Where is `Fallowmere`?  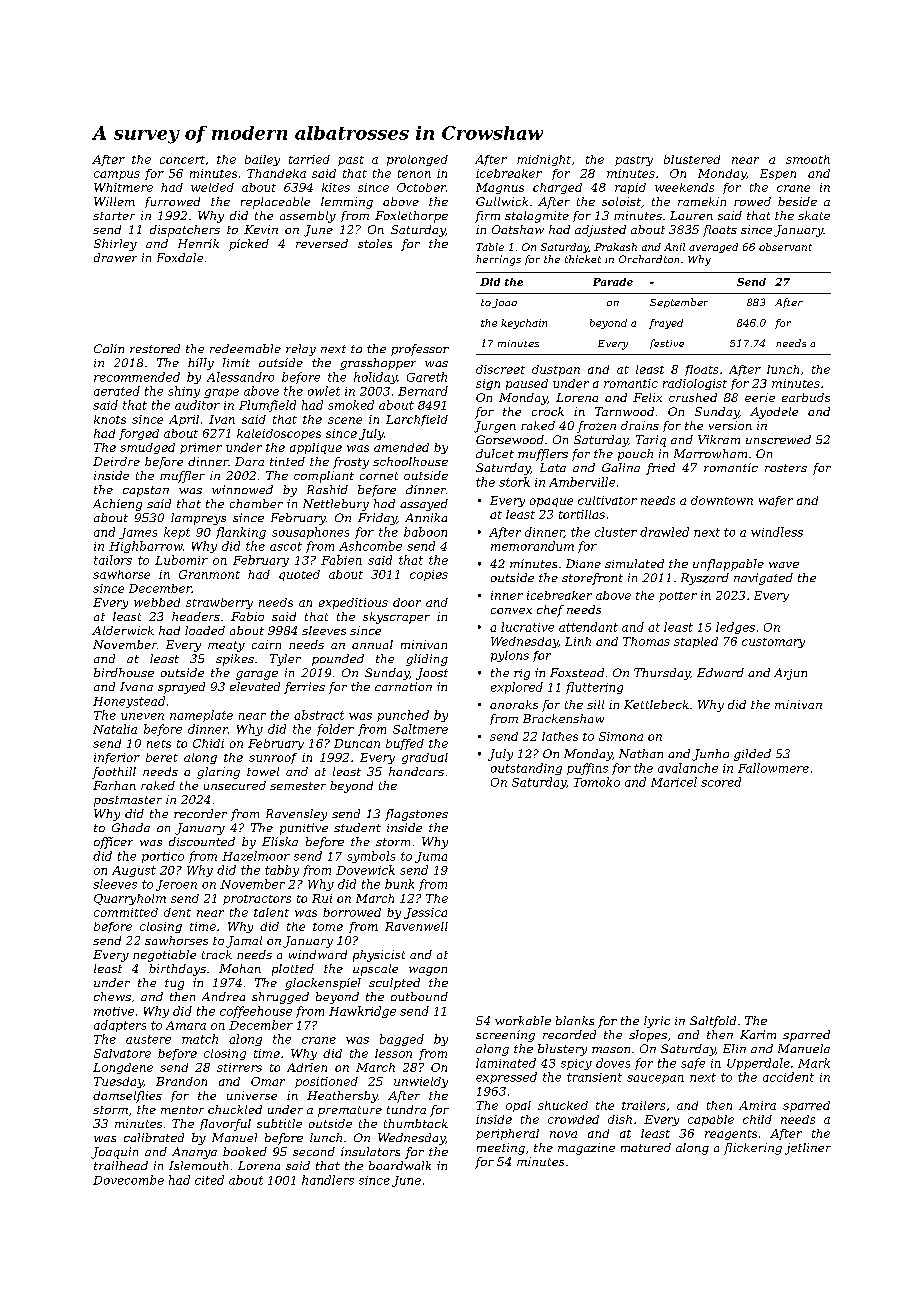 Fallowmere is located at coordinates (773, 768).
